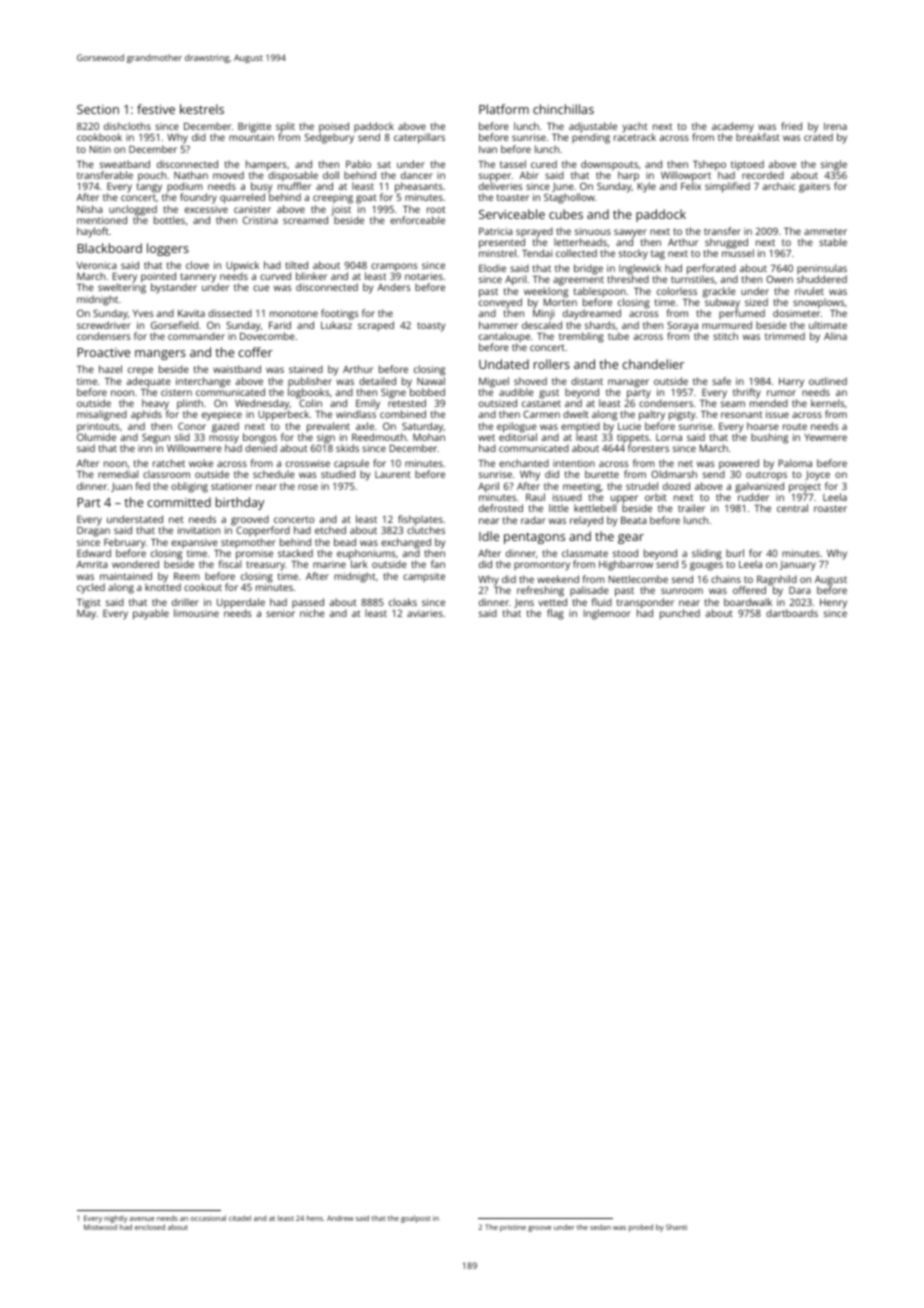 Image resolution: width=924 pixels, height=1308 pixels. What do you see at coordinates (676, 1227) in the screenshot?
I see `Shanti` at bounding box center [676, 1227].
